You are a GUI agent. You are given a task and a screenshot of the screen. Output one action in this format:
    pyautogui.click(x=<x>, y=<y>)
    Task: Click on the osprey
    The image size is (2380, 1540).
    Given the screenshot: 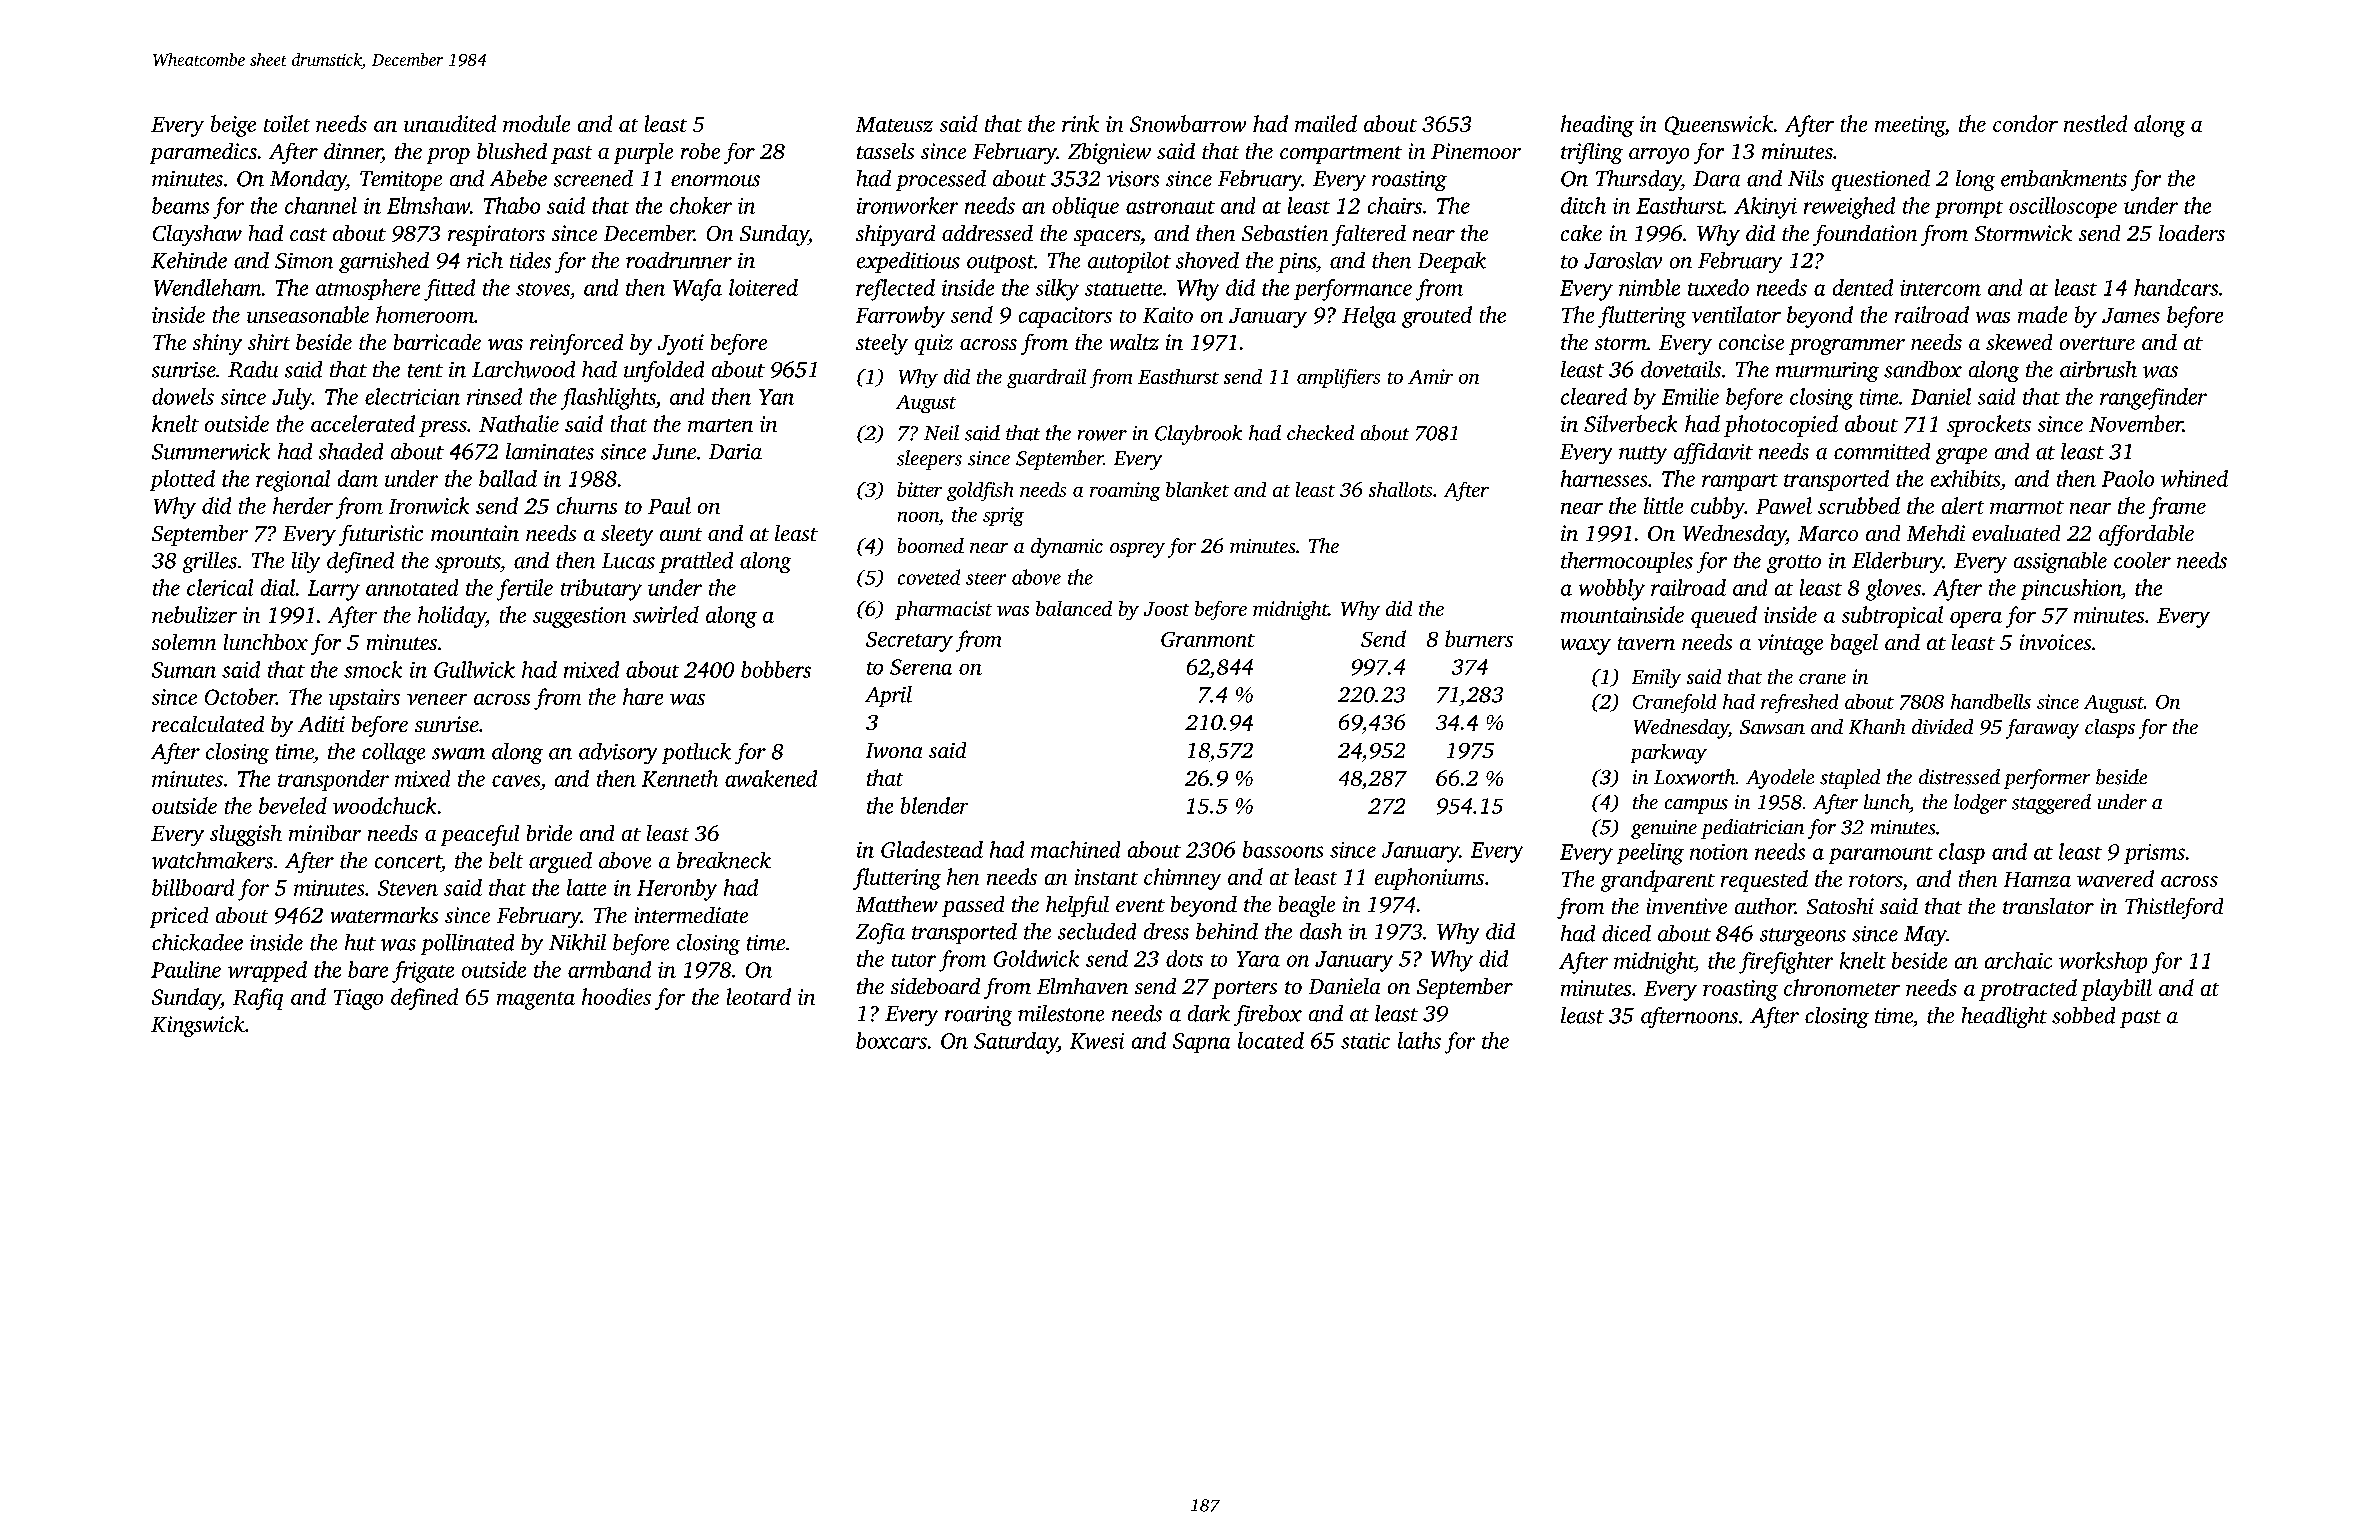 What is the action you would take?
    pyautogui.click(x=1137, y=550)
